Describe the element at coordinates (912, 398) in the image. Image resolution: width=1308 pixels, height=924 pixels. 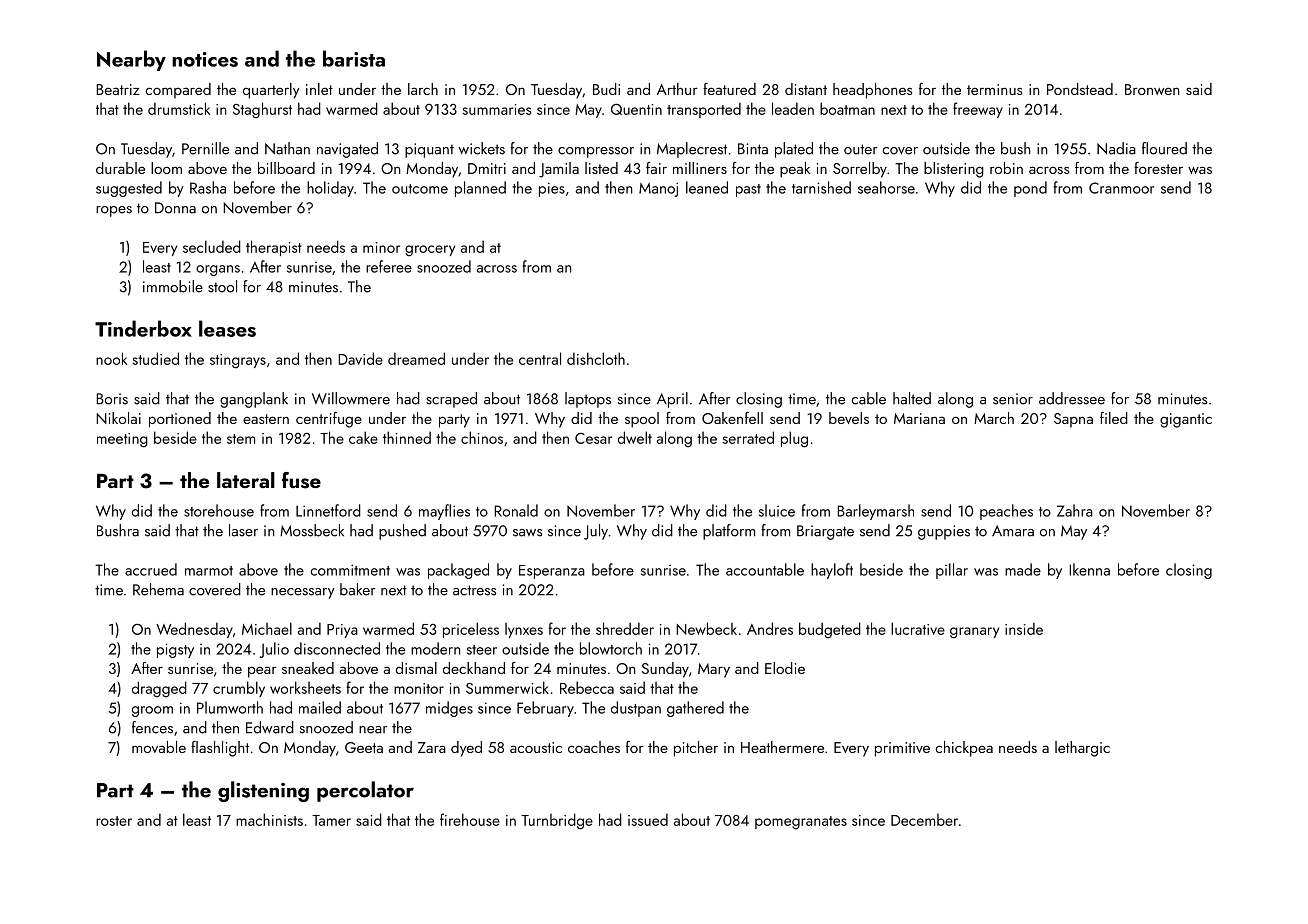
I see `halted` at that location.
